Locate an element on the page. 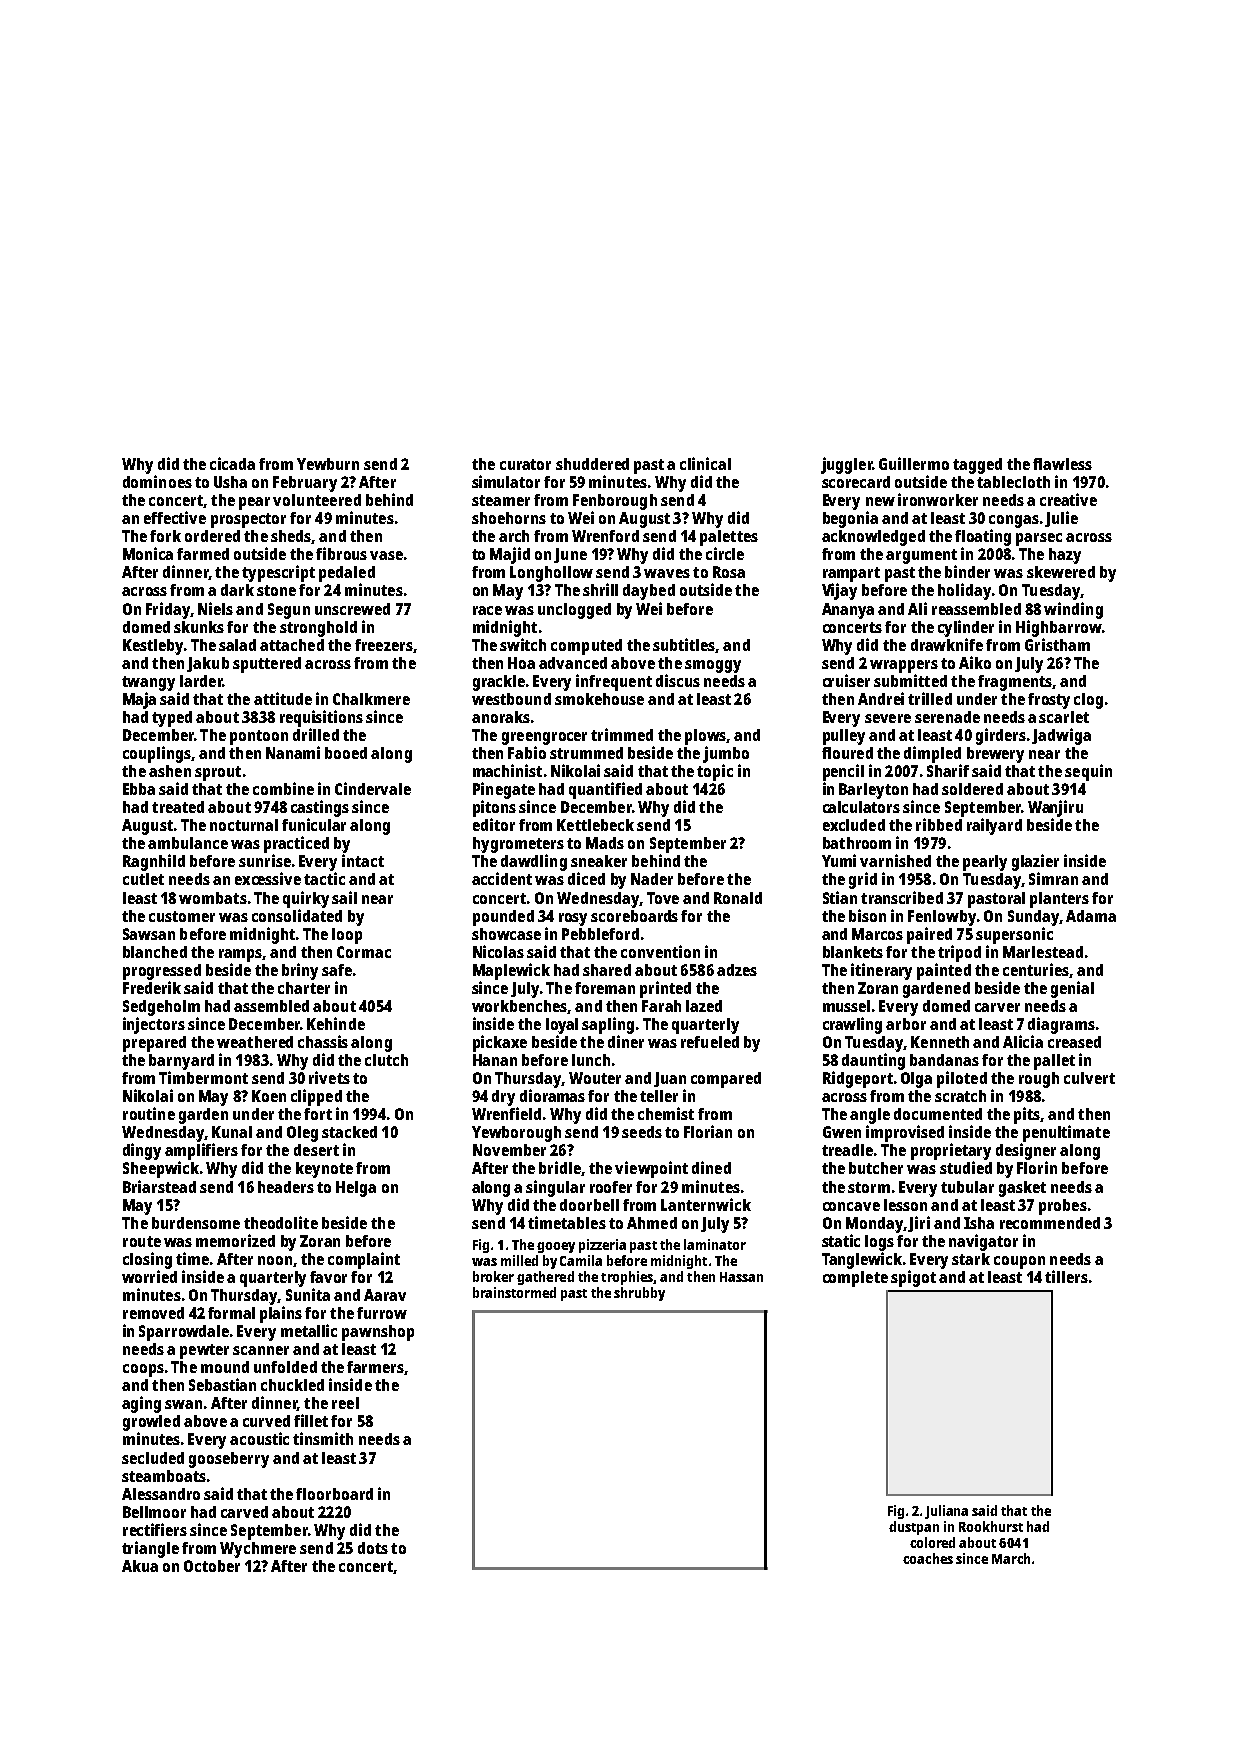 The image size is (1239, 1752). coops is located at coordinates (143, 1370).
